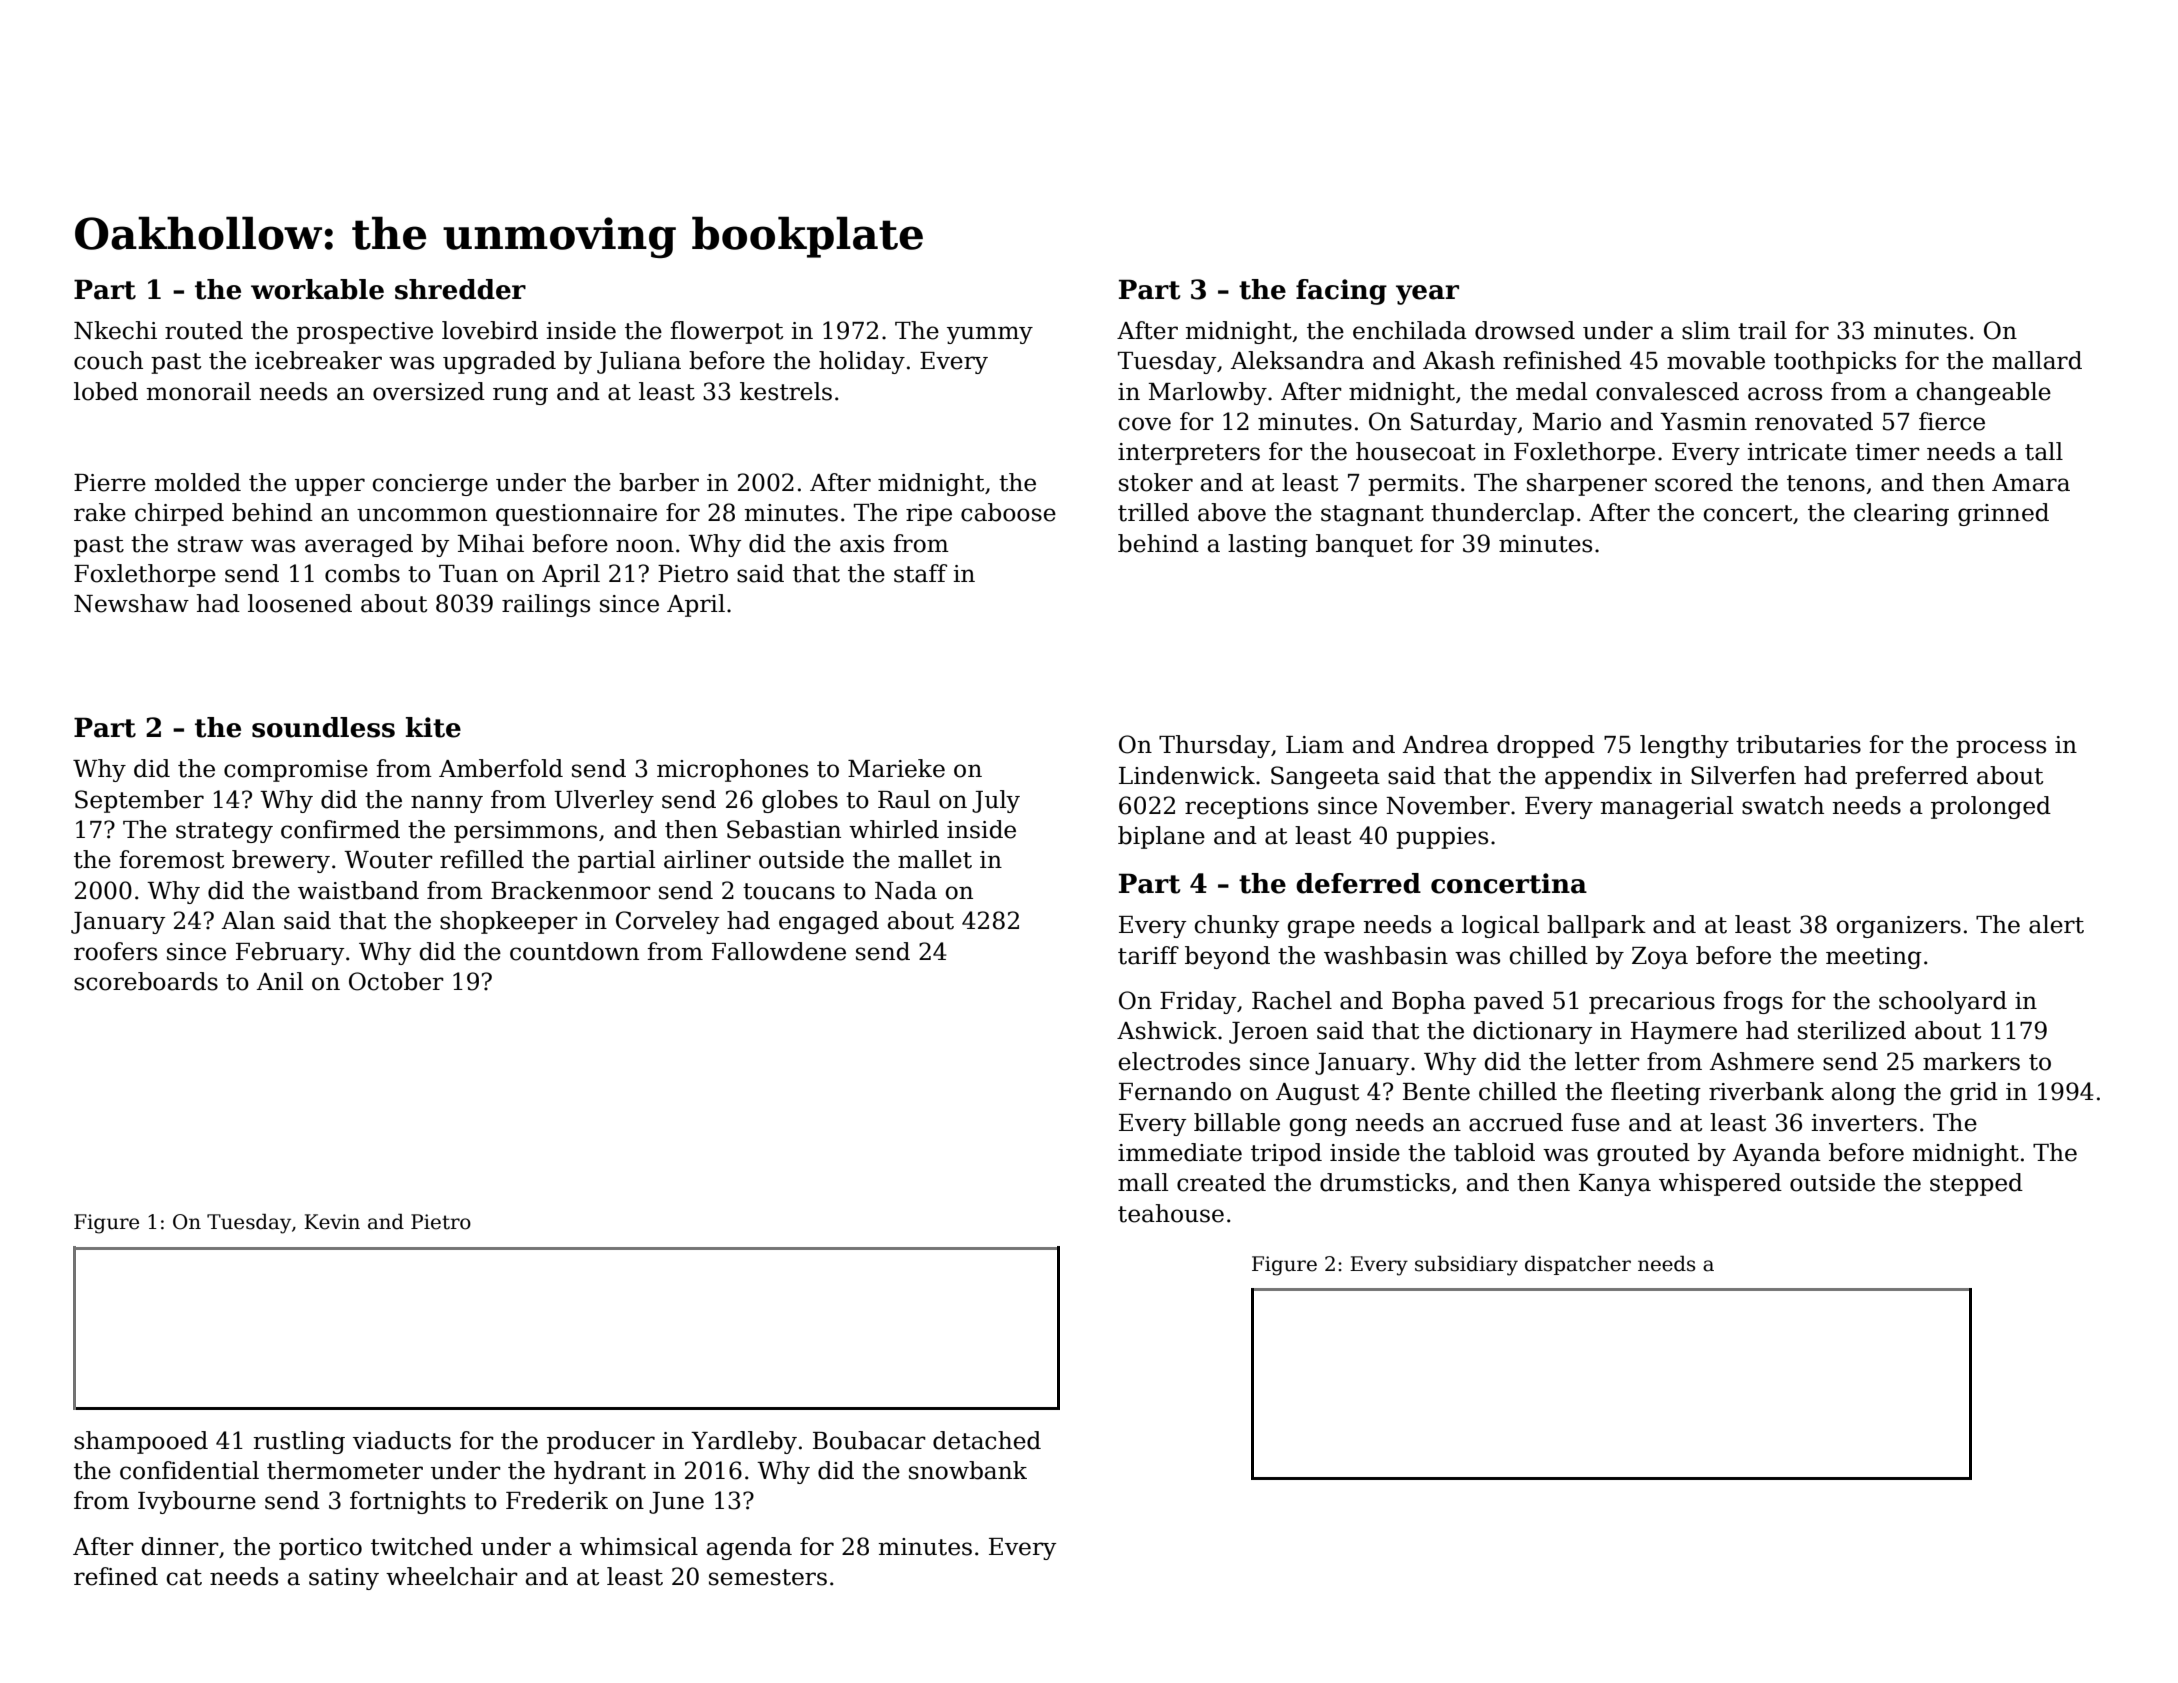  I want to click on puppies, so click(1442, 838).
